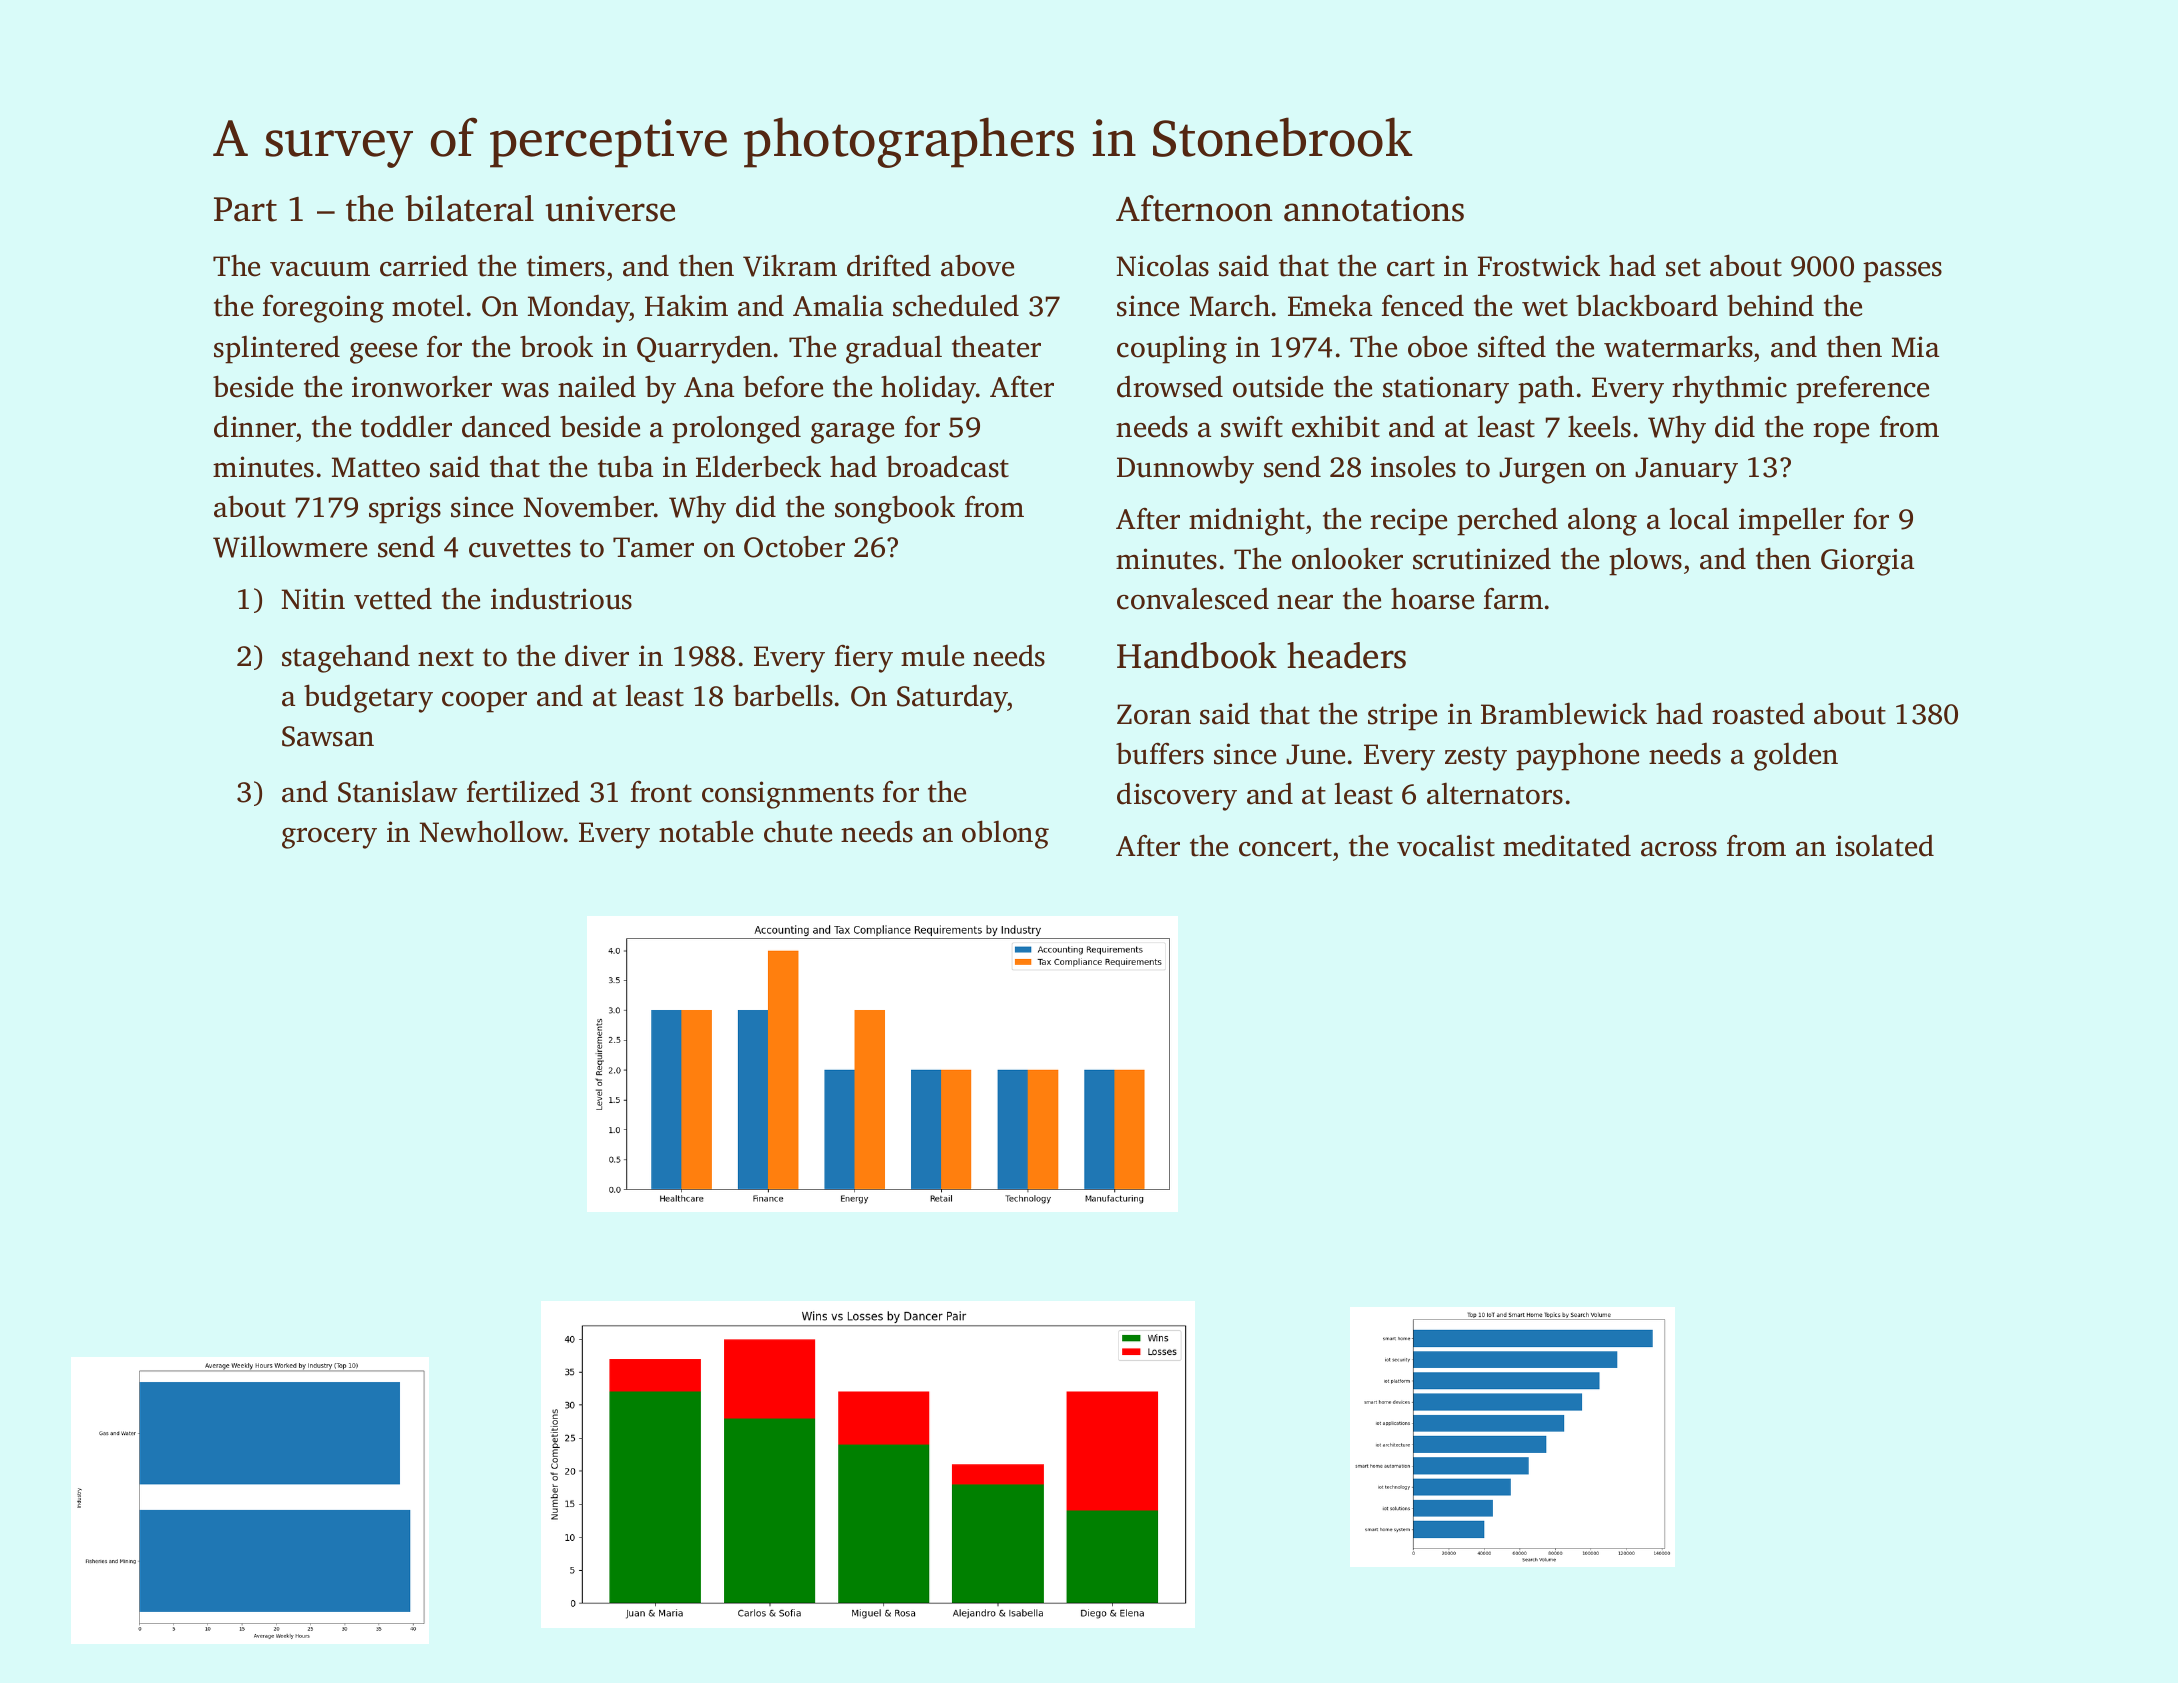 The image size is (2178, 1683). What do you see at coordinates (625, 466) in the page?
I see `tuba` at bounding box center [625, 466].
